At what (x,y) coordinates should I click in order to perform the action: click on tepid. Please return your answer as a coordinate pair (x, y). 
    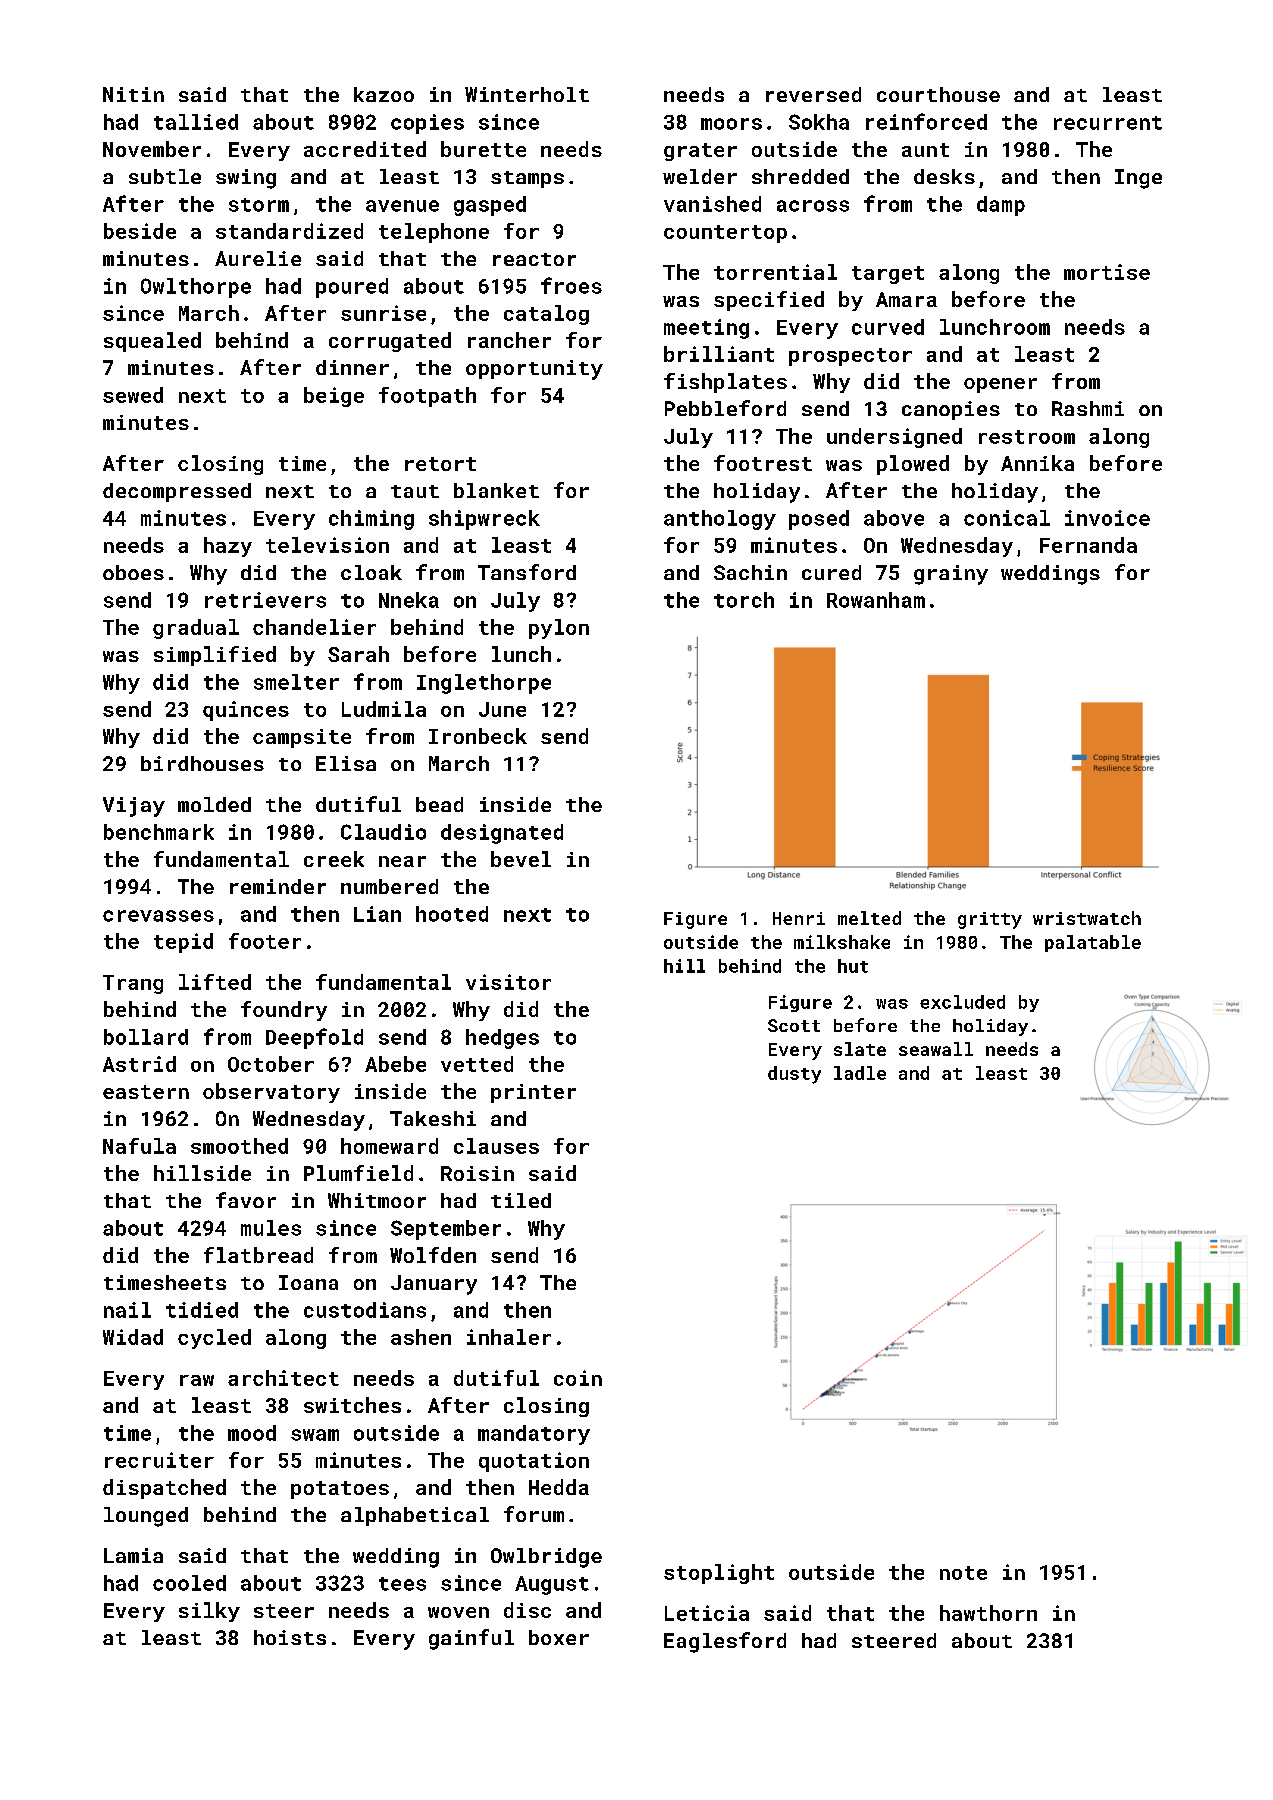
    Looking at the image, I should click on (183, 943).
